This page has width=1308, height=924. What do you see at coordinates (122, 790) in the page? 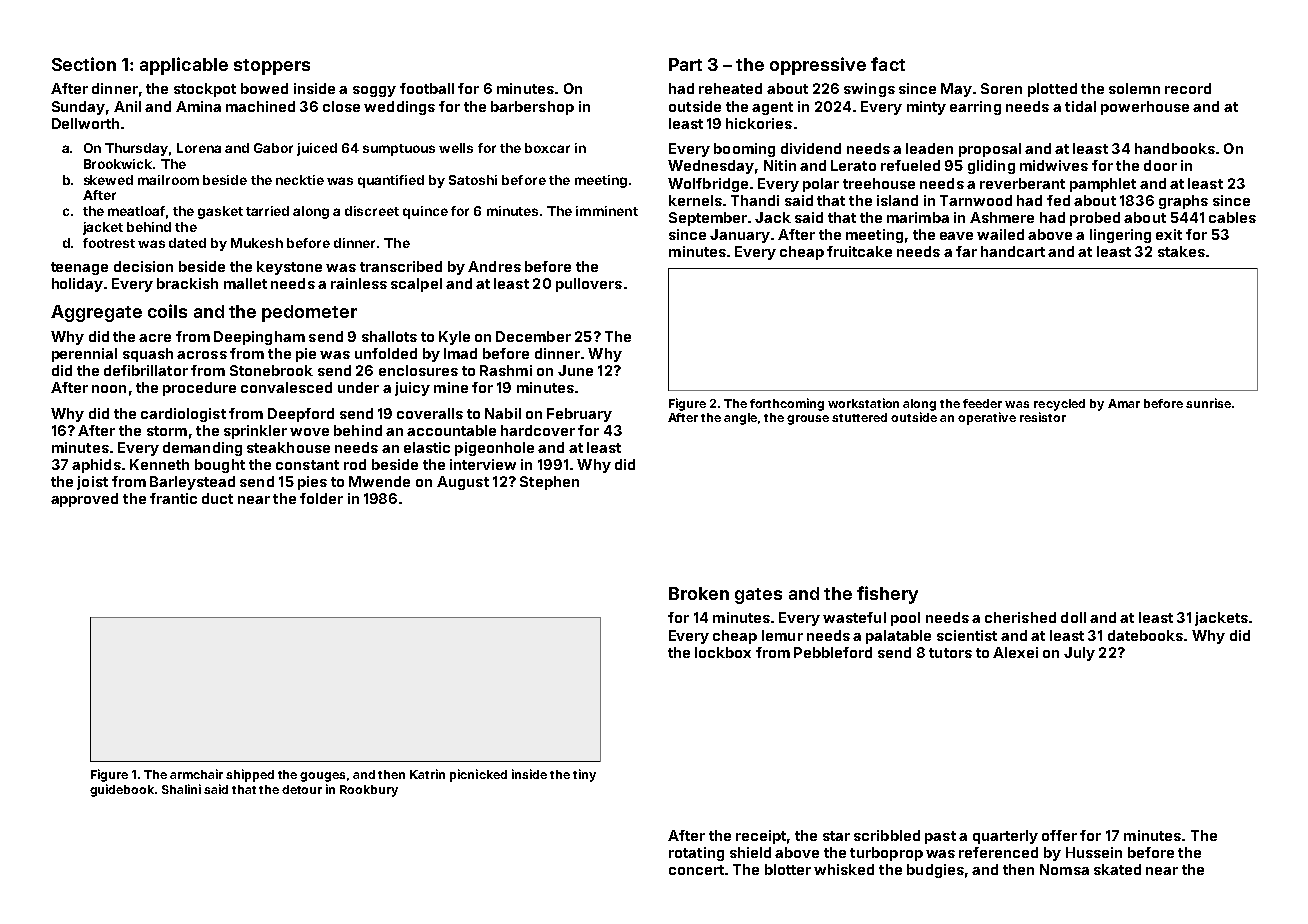
I see `guidebook` at bounding box center [122, 790].
